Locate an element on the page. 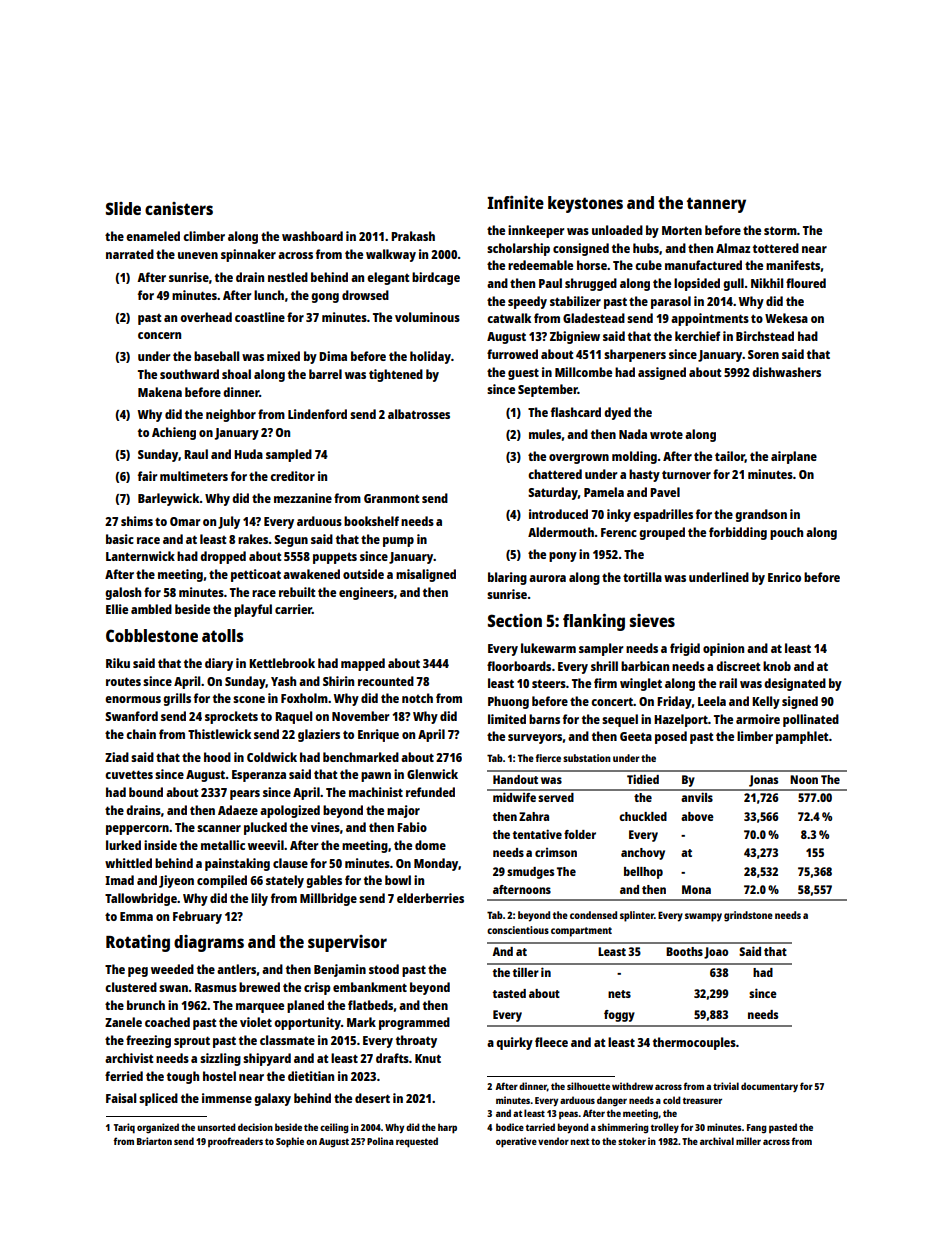 Image resolution: width=952 pixels, height=1233 pixels. Prakash is located at coordinates (413, 236).
